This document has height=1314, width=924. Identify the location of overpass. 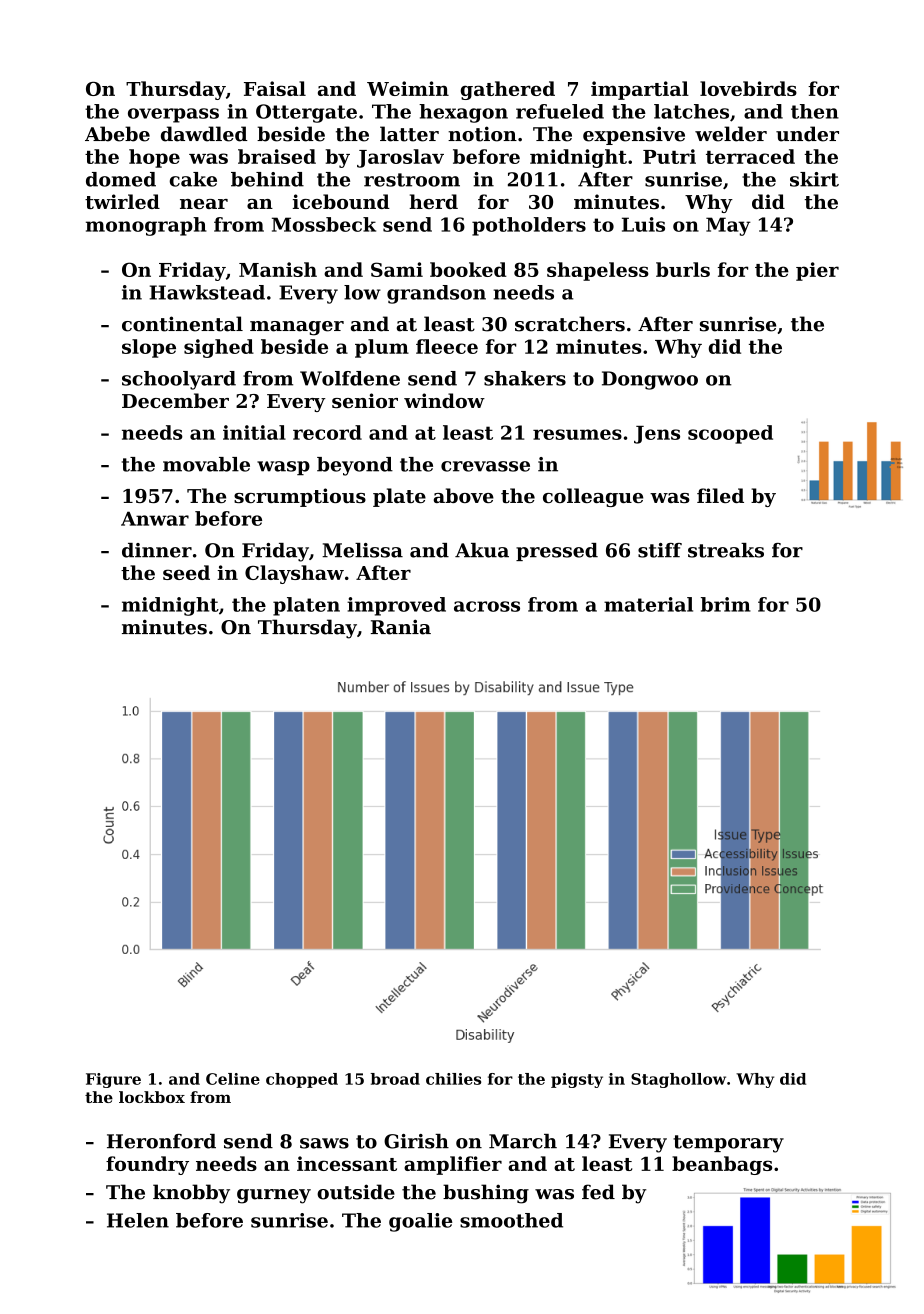
(173, 115).
